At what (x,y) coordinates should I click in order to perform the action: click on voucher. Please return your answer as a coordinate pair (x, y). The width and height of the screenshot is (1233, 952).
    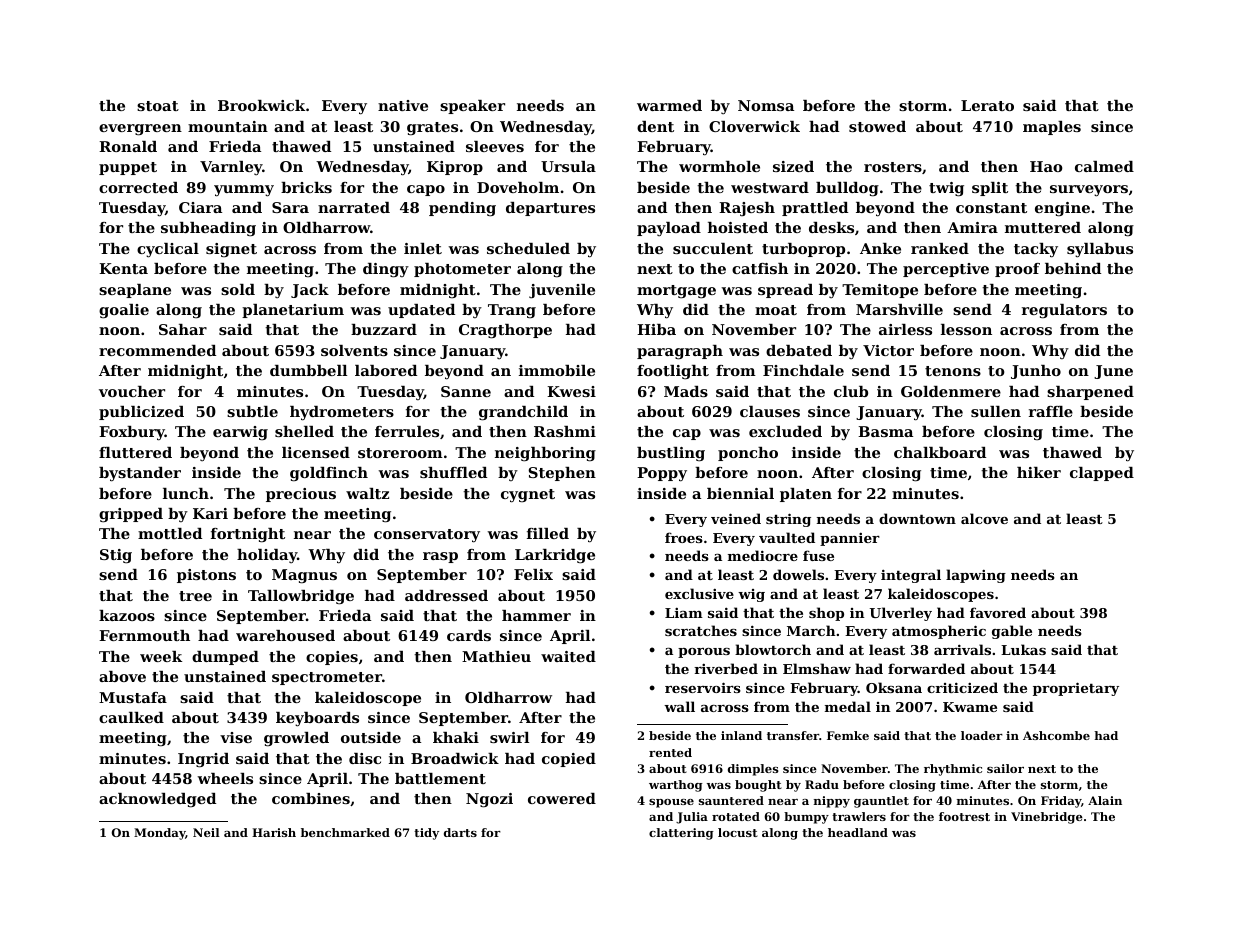
    Looking at the image, I should click on (132, 391).
